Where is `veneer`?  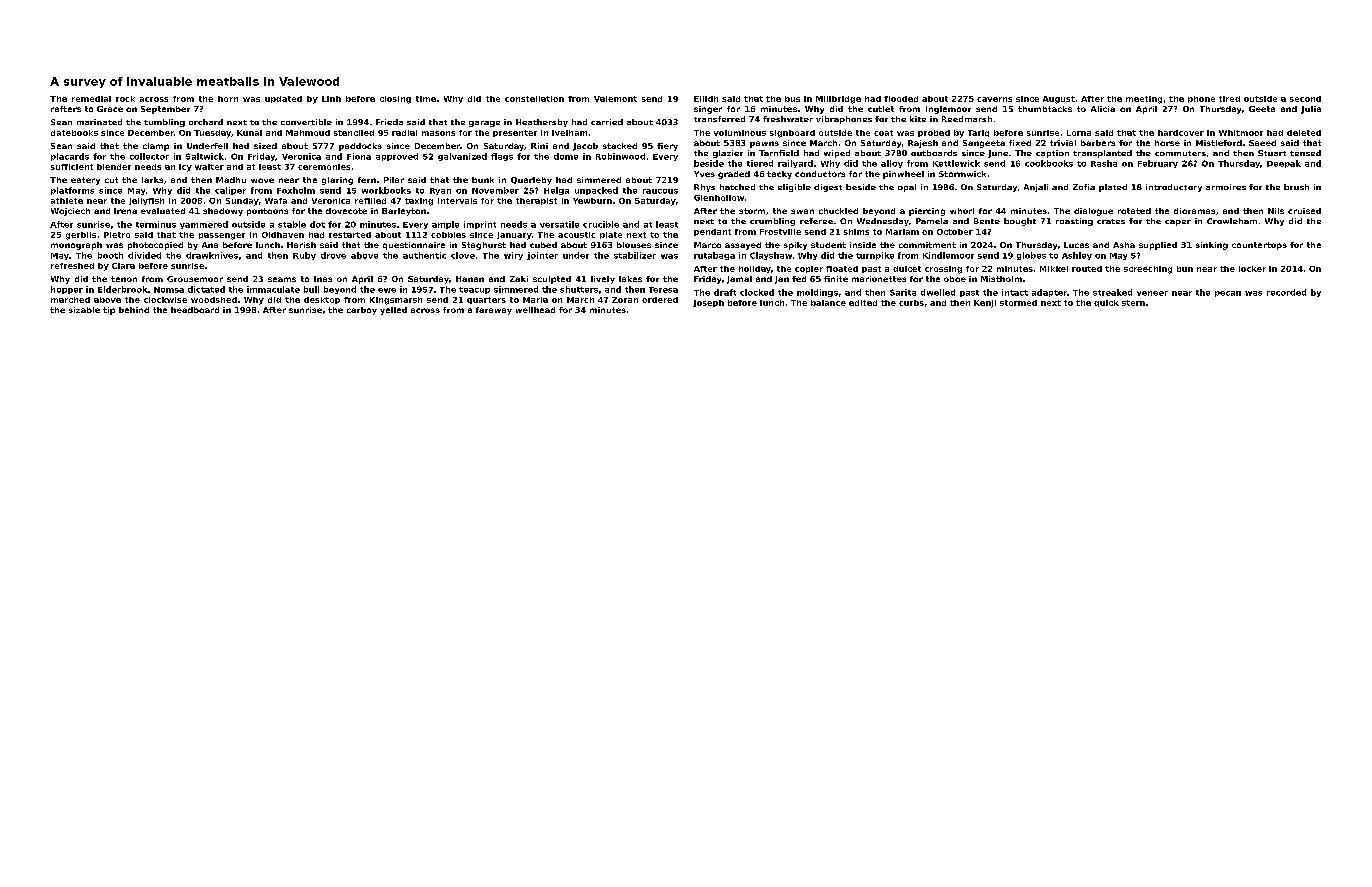
veneer is located at coordinates (1152, 293).
